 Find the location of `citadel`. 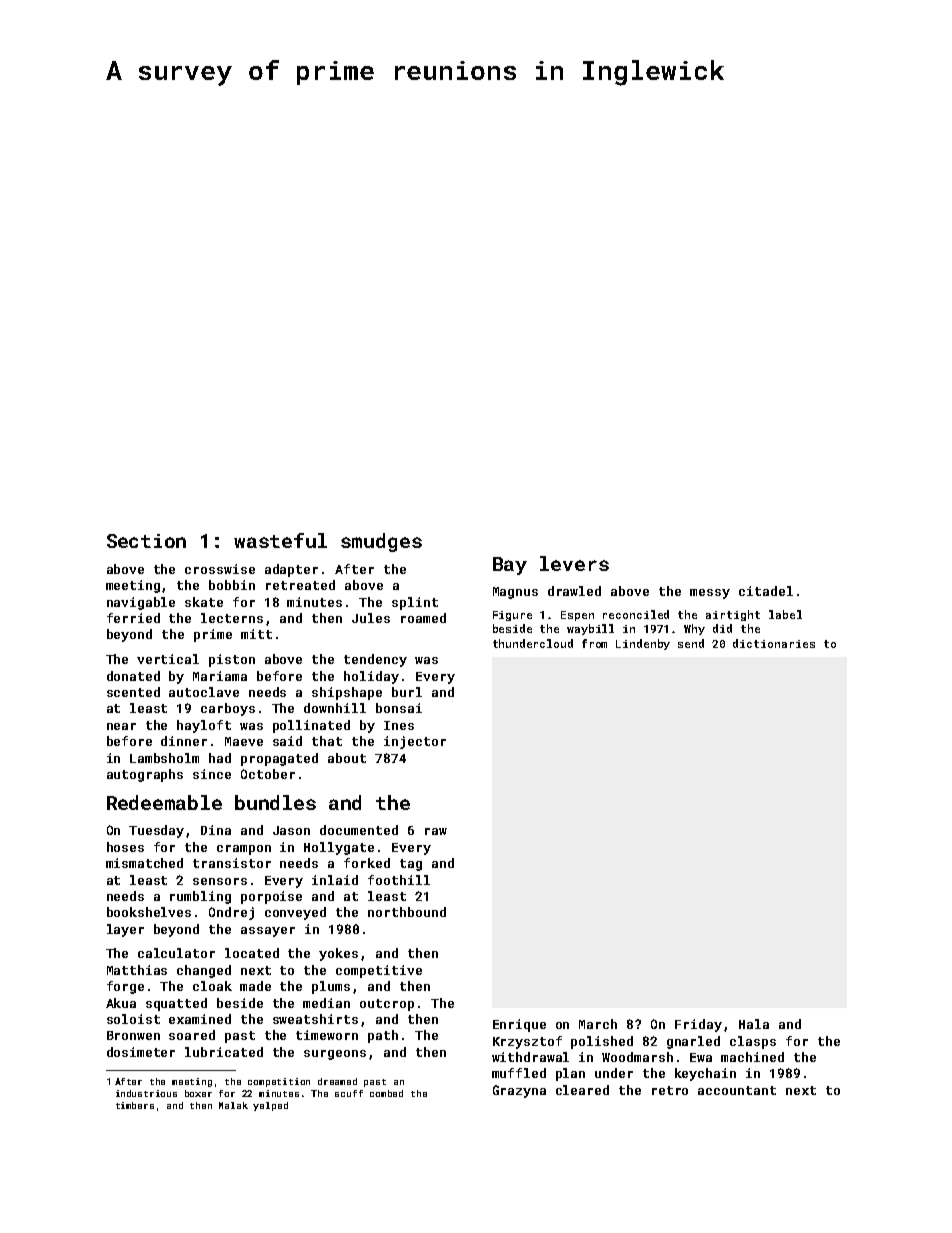

citadel is located at coordinates (766, 591).
